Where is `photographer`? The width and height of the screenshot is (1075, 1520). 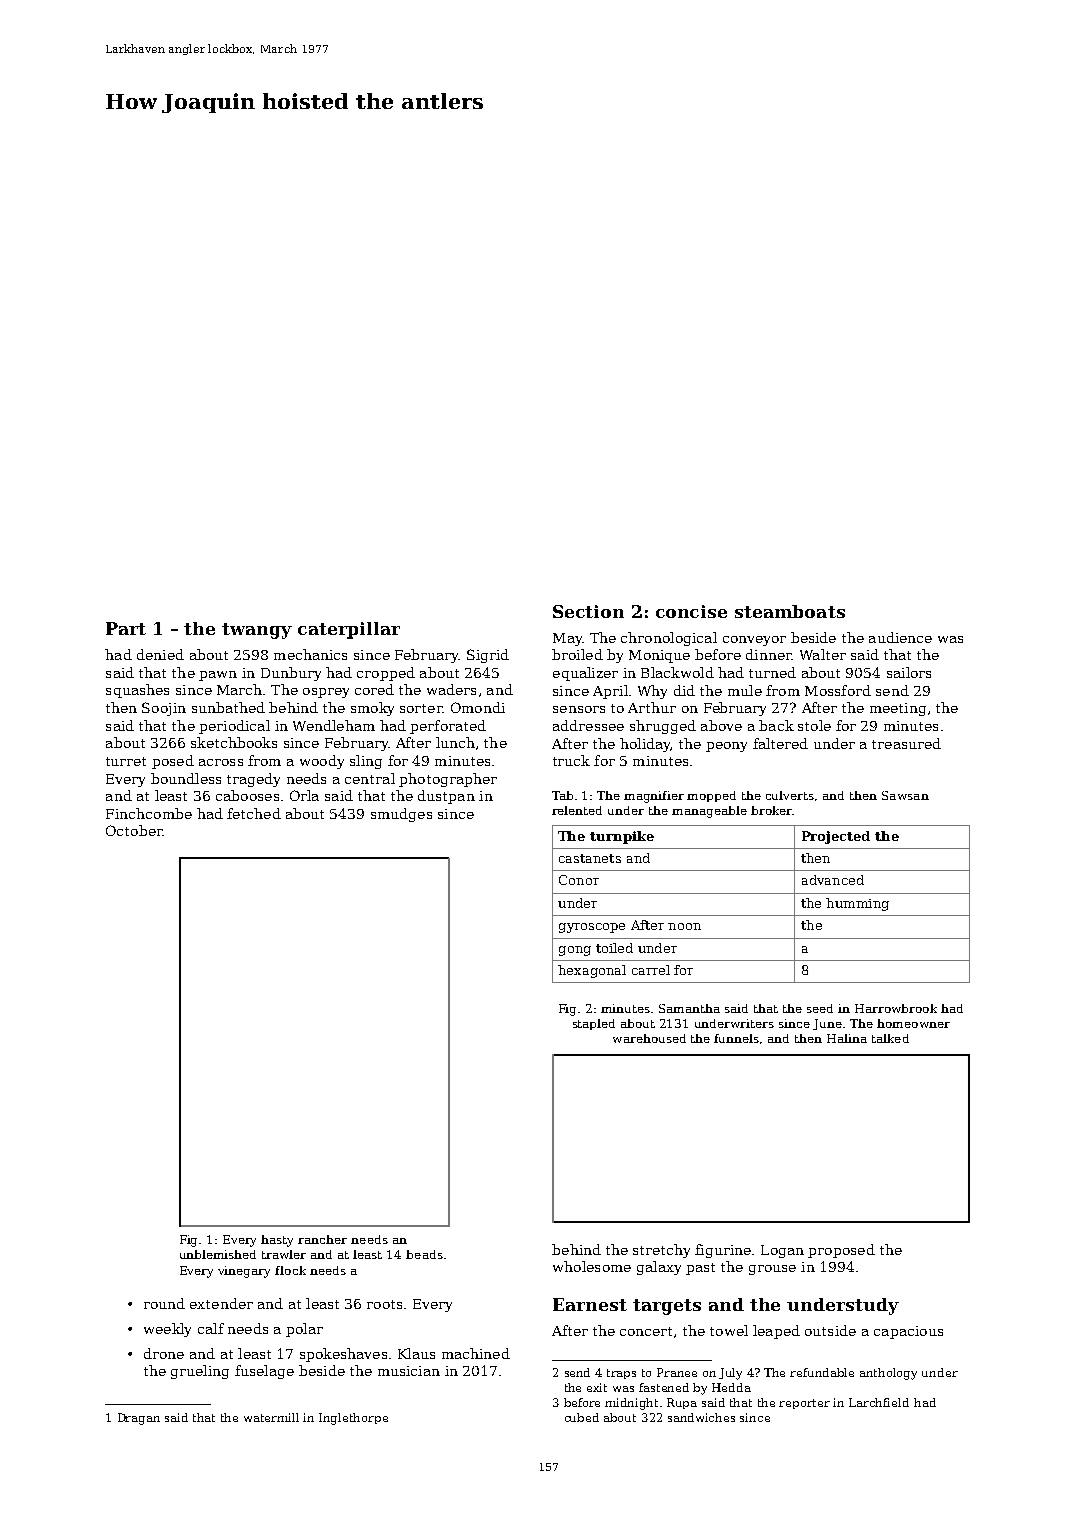 photographer is located at coordinates (448, 780).
